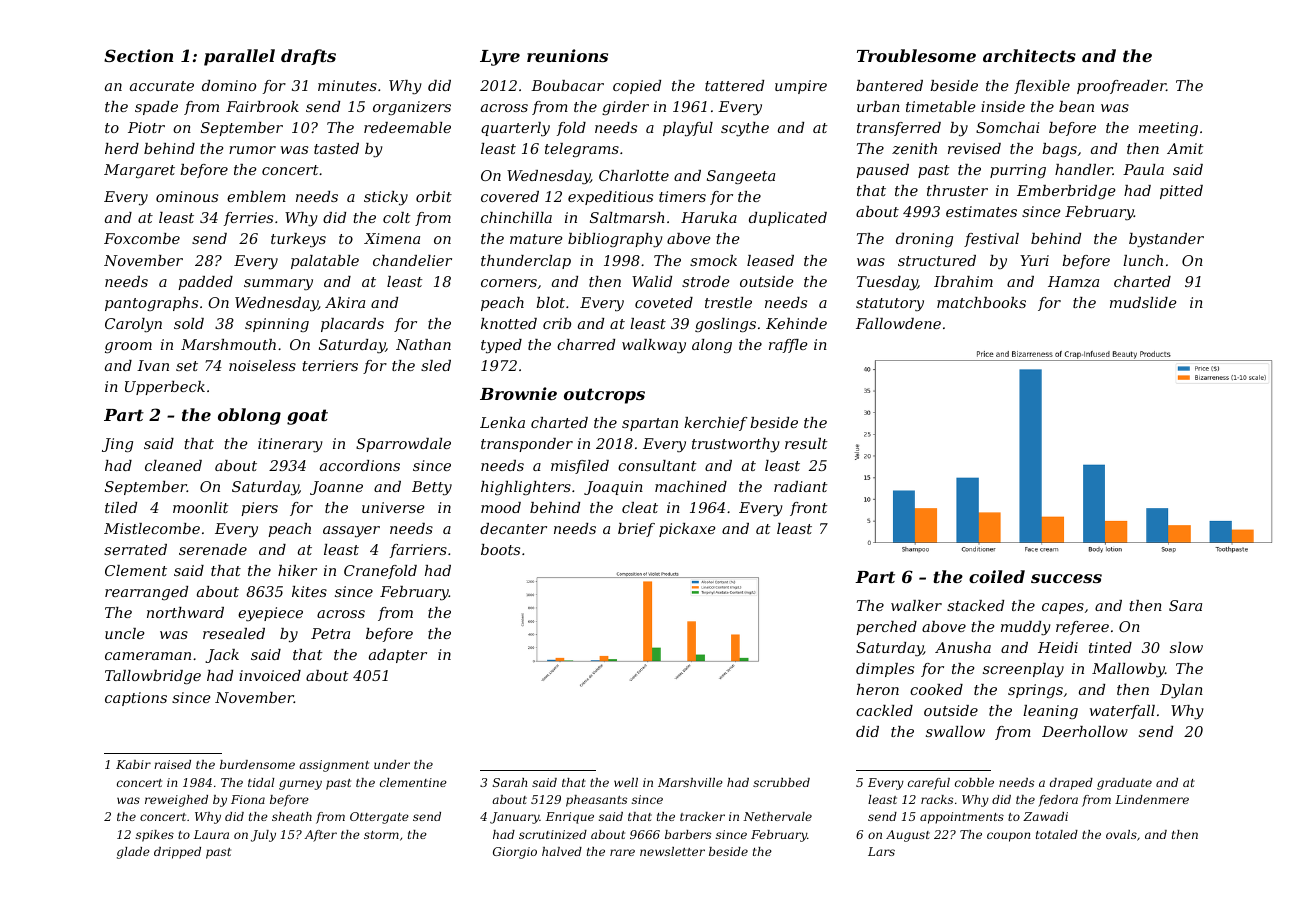 This page has width=1308, height=924. What do you see at coordinates (981, 211) in the page?
I see `estimates` at bounding box center [981, 211].
